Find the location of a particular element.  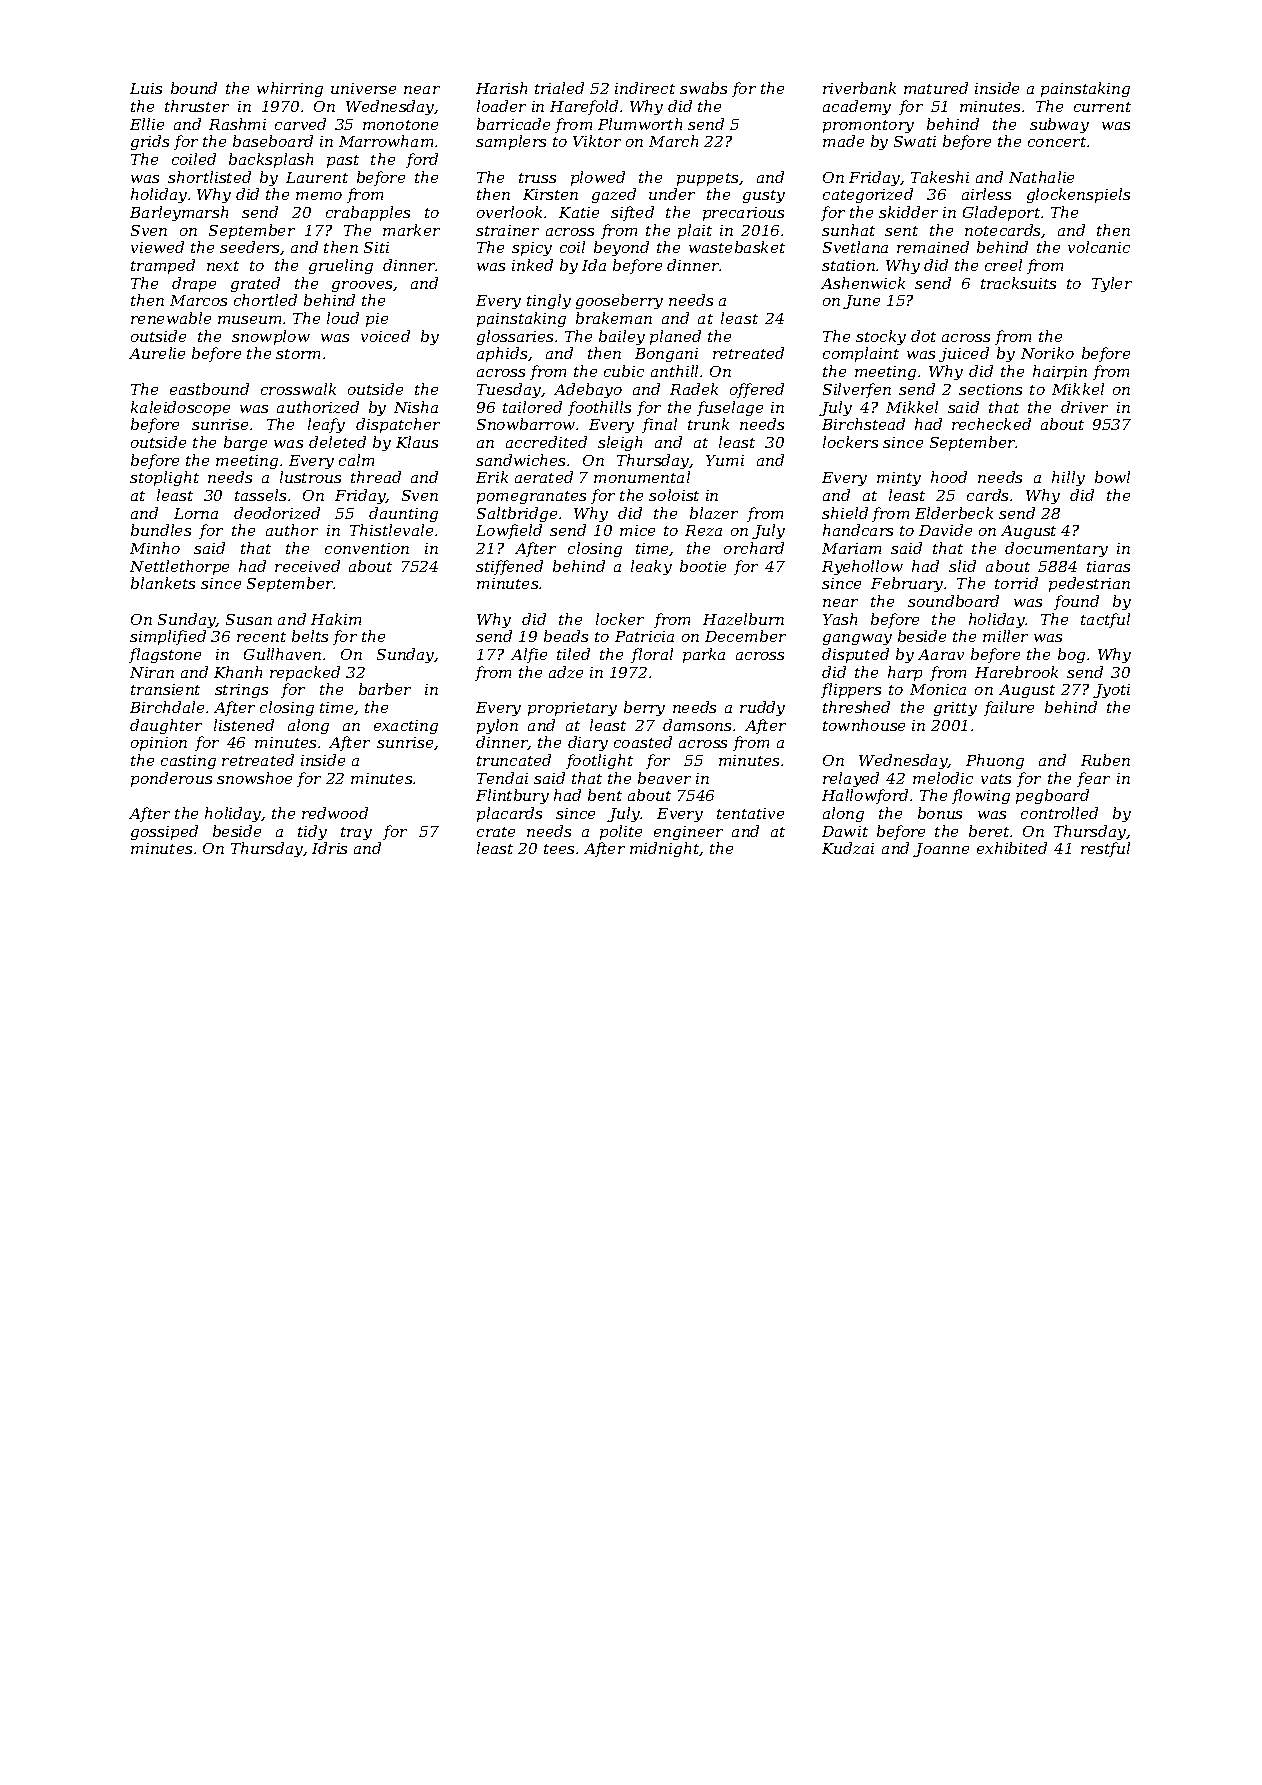

failure is located at coordinates (1009, 708).
